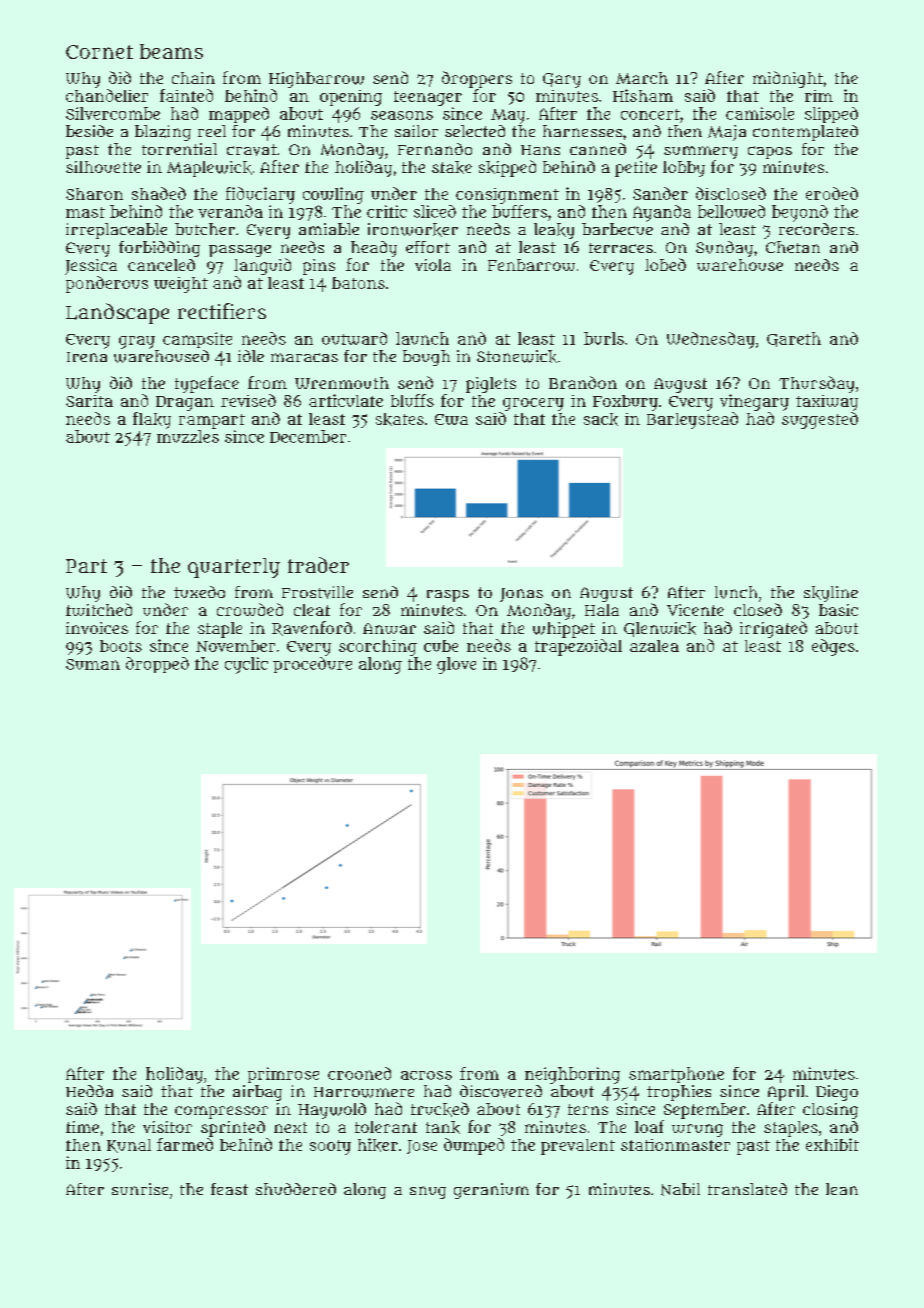 The height and width of the page is (1308, 924). I want to click on droppers, so click(477, 79).
